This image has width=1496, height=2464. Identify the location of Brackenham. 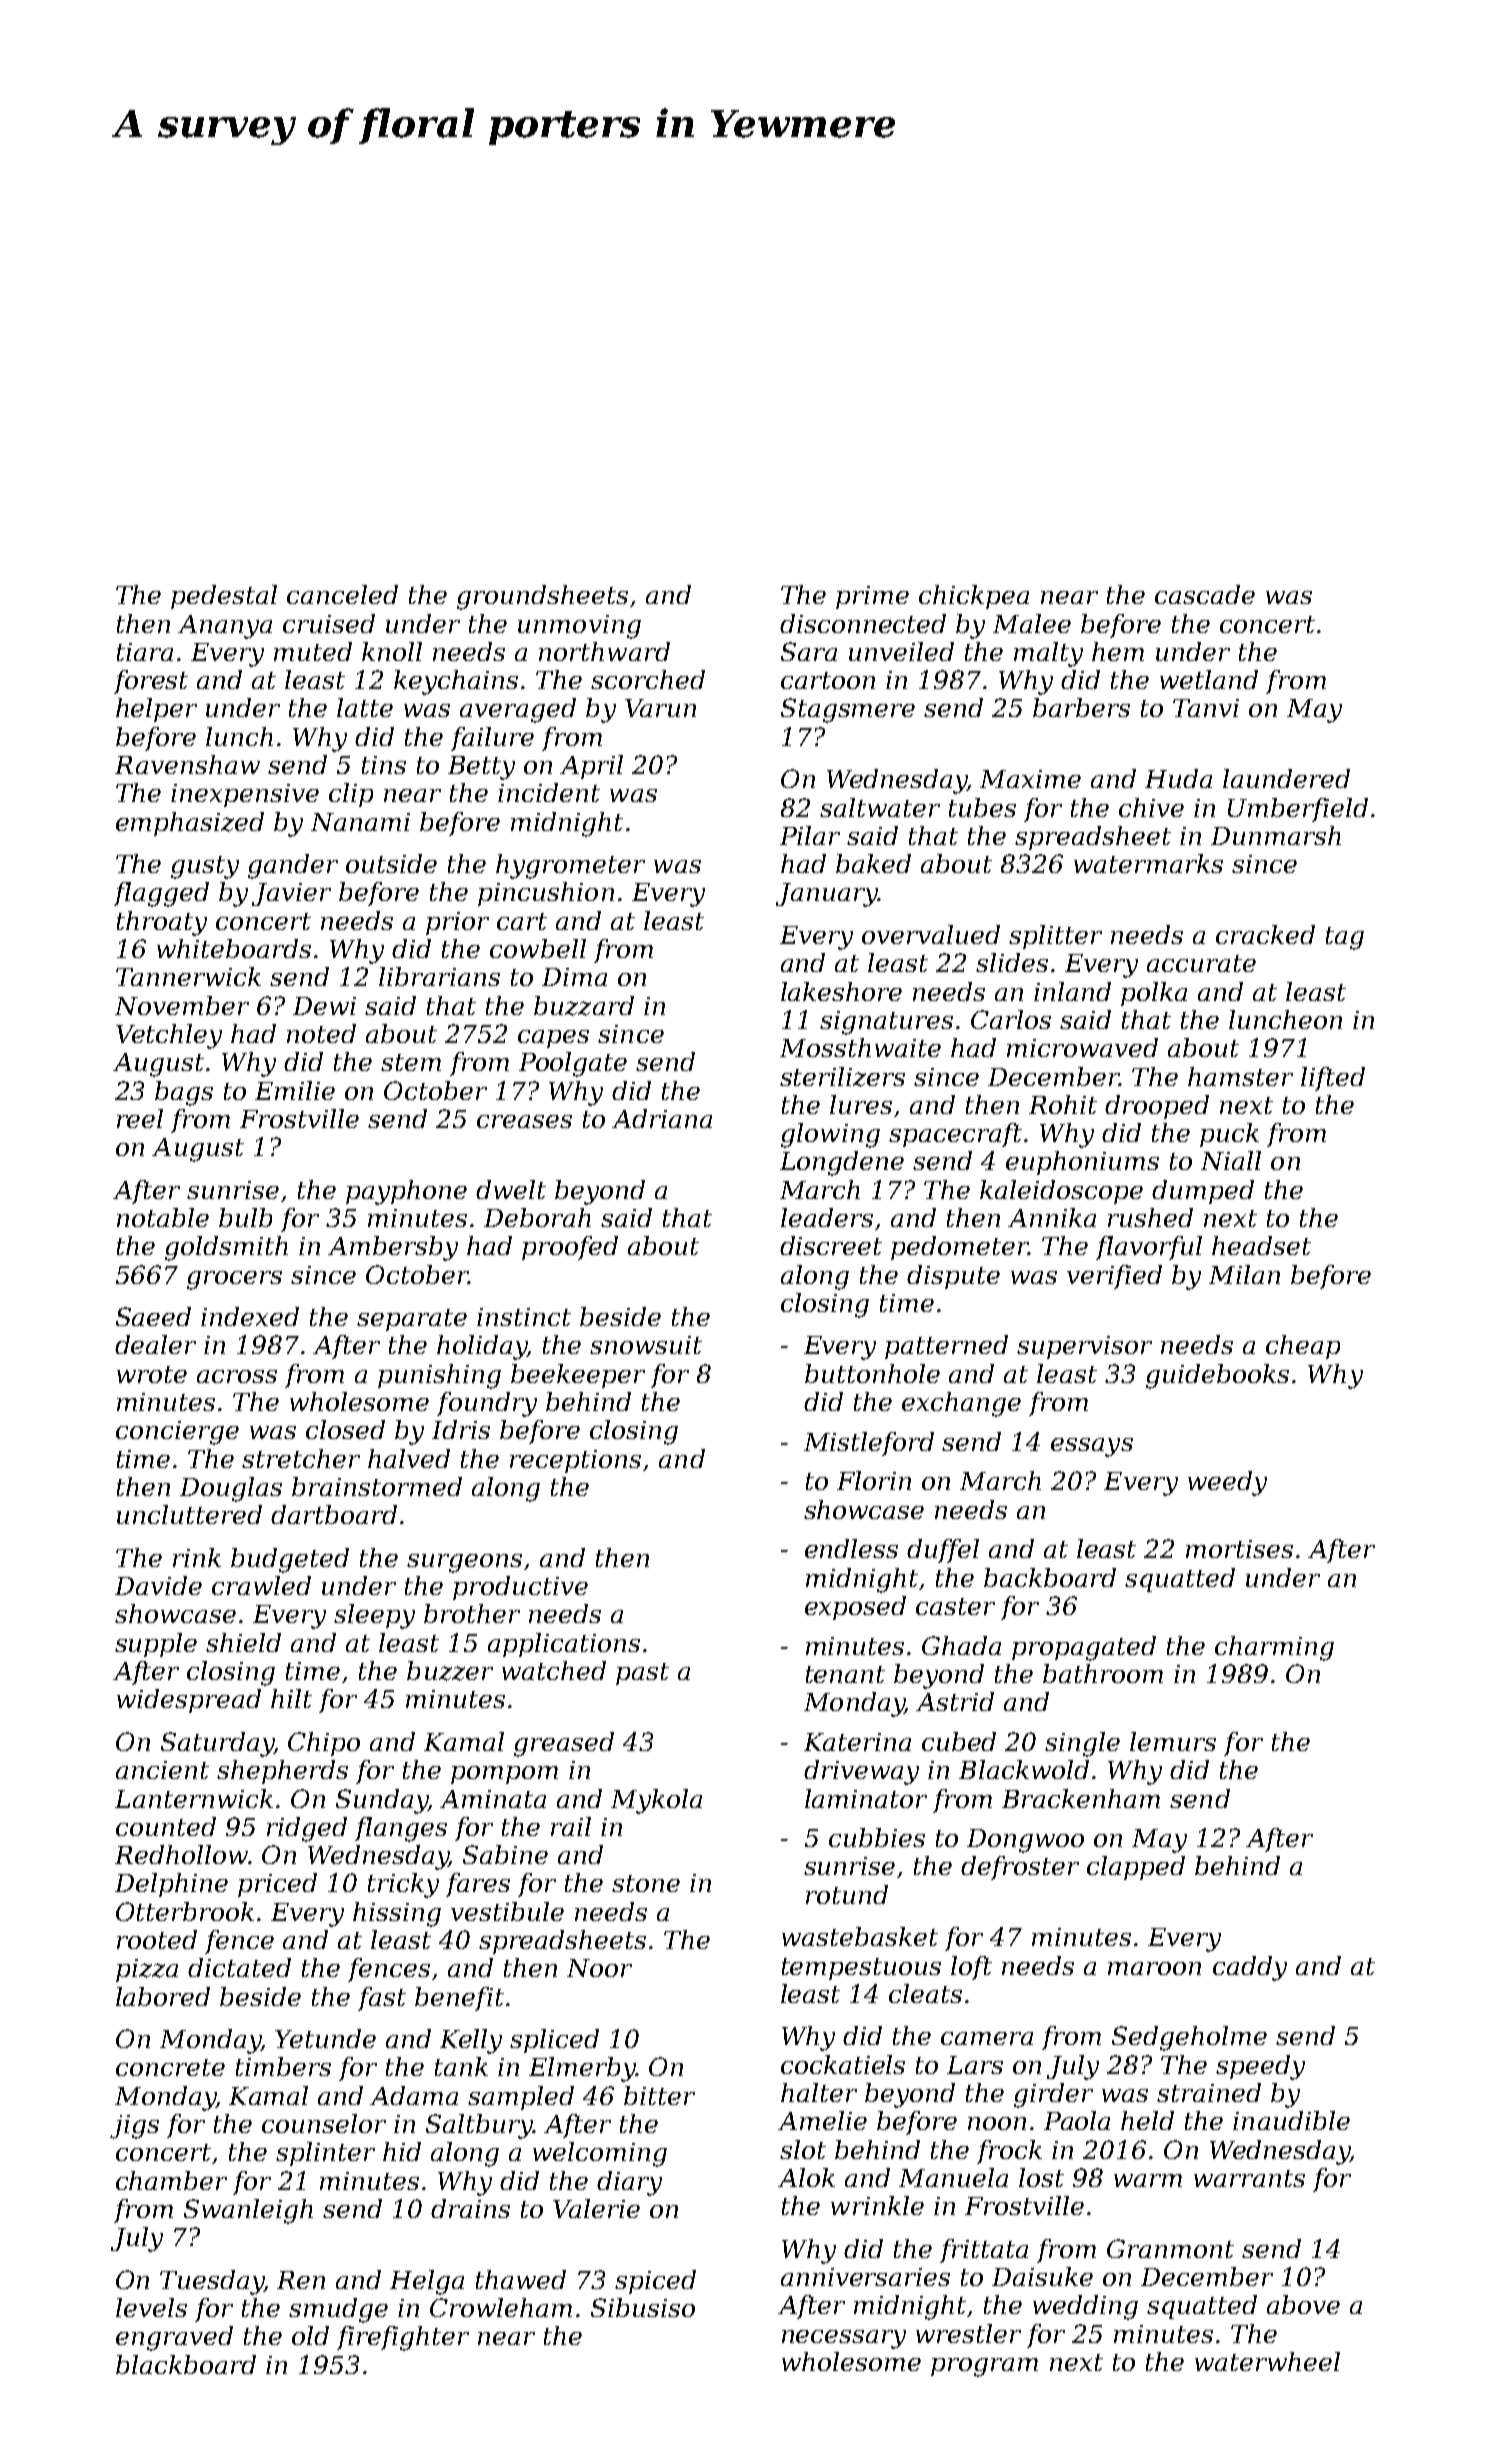
(1081, 1798).
